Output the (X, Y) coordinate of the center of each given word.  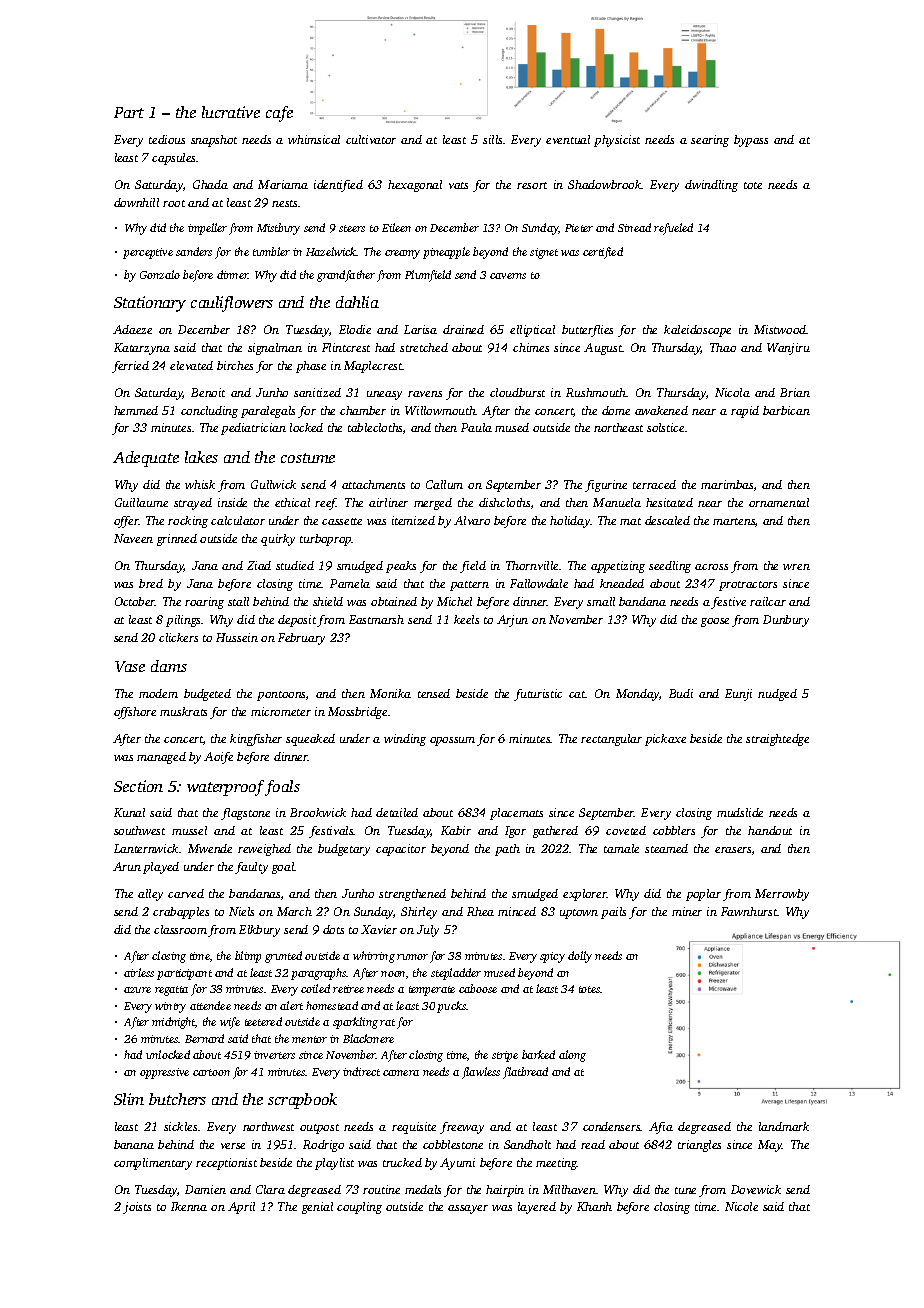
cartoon (211, 1072)
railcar (768, 601)
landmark (784, 1126)
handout (770, 830)
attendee (210, 1005)
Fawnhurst (749, 911)
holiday (570, 522)
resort (532, 185)
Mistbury (278, 229)
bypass (751, 141)
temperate (432, 991)
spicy (552, 957)
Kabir (456, 830)
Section (138, 786)
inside (232, 502)
